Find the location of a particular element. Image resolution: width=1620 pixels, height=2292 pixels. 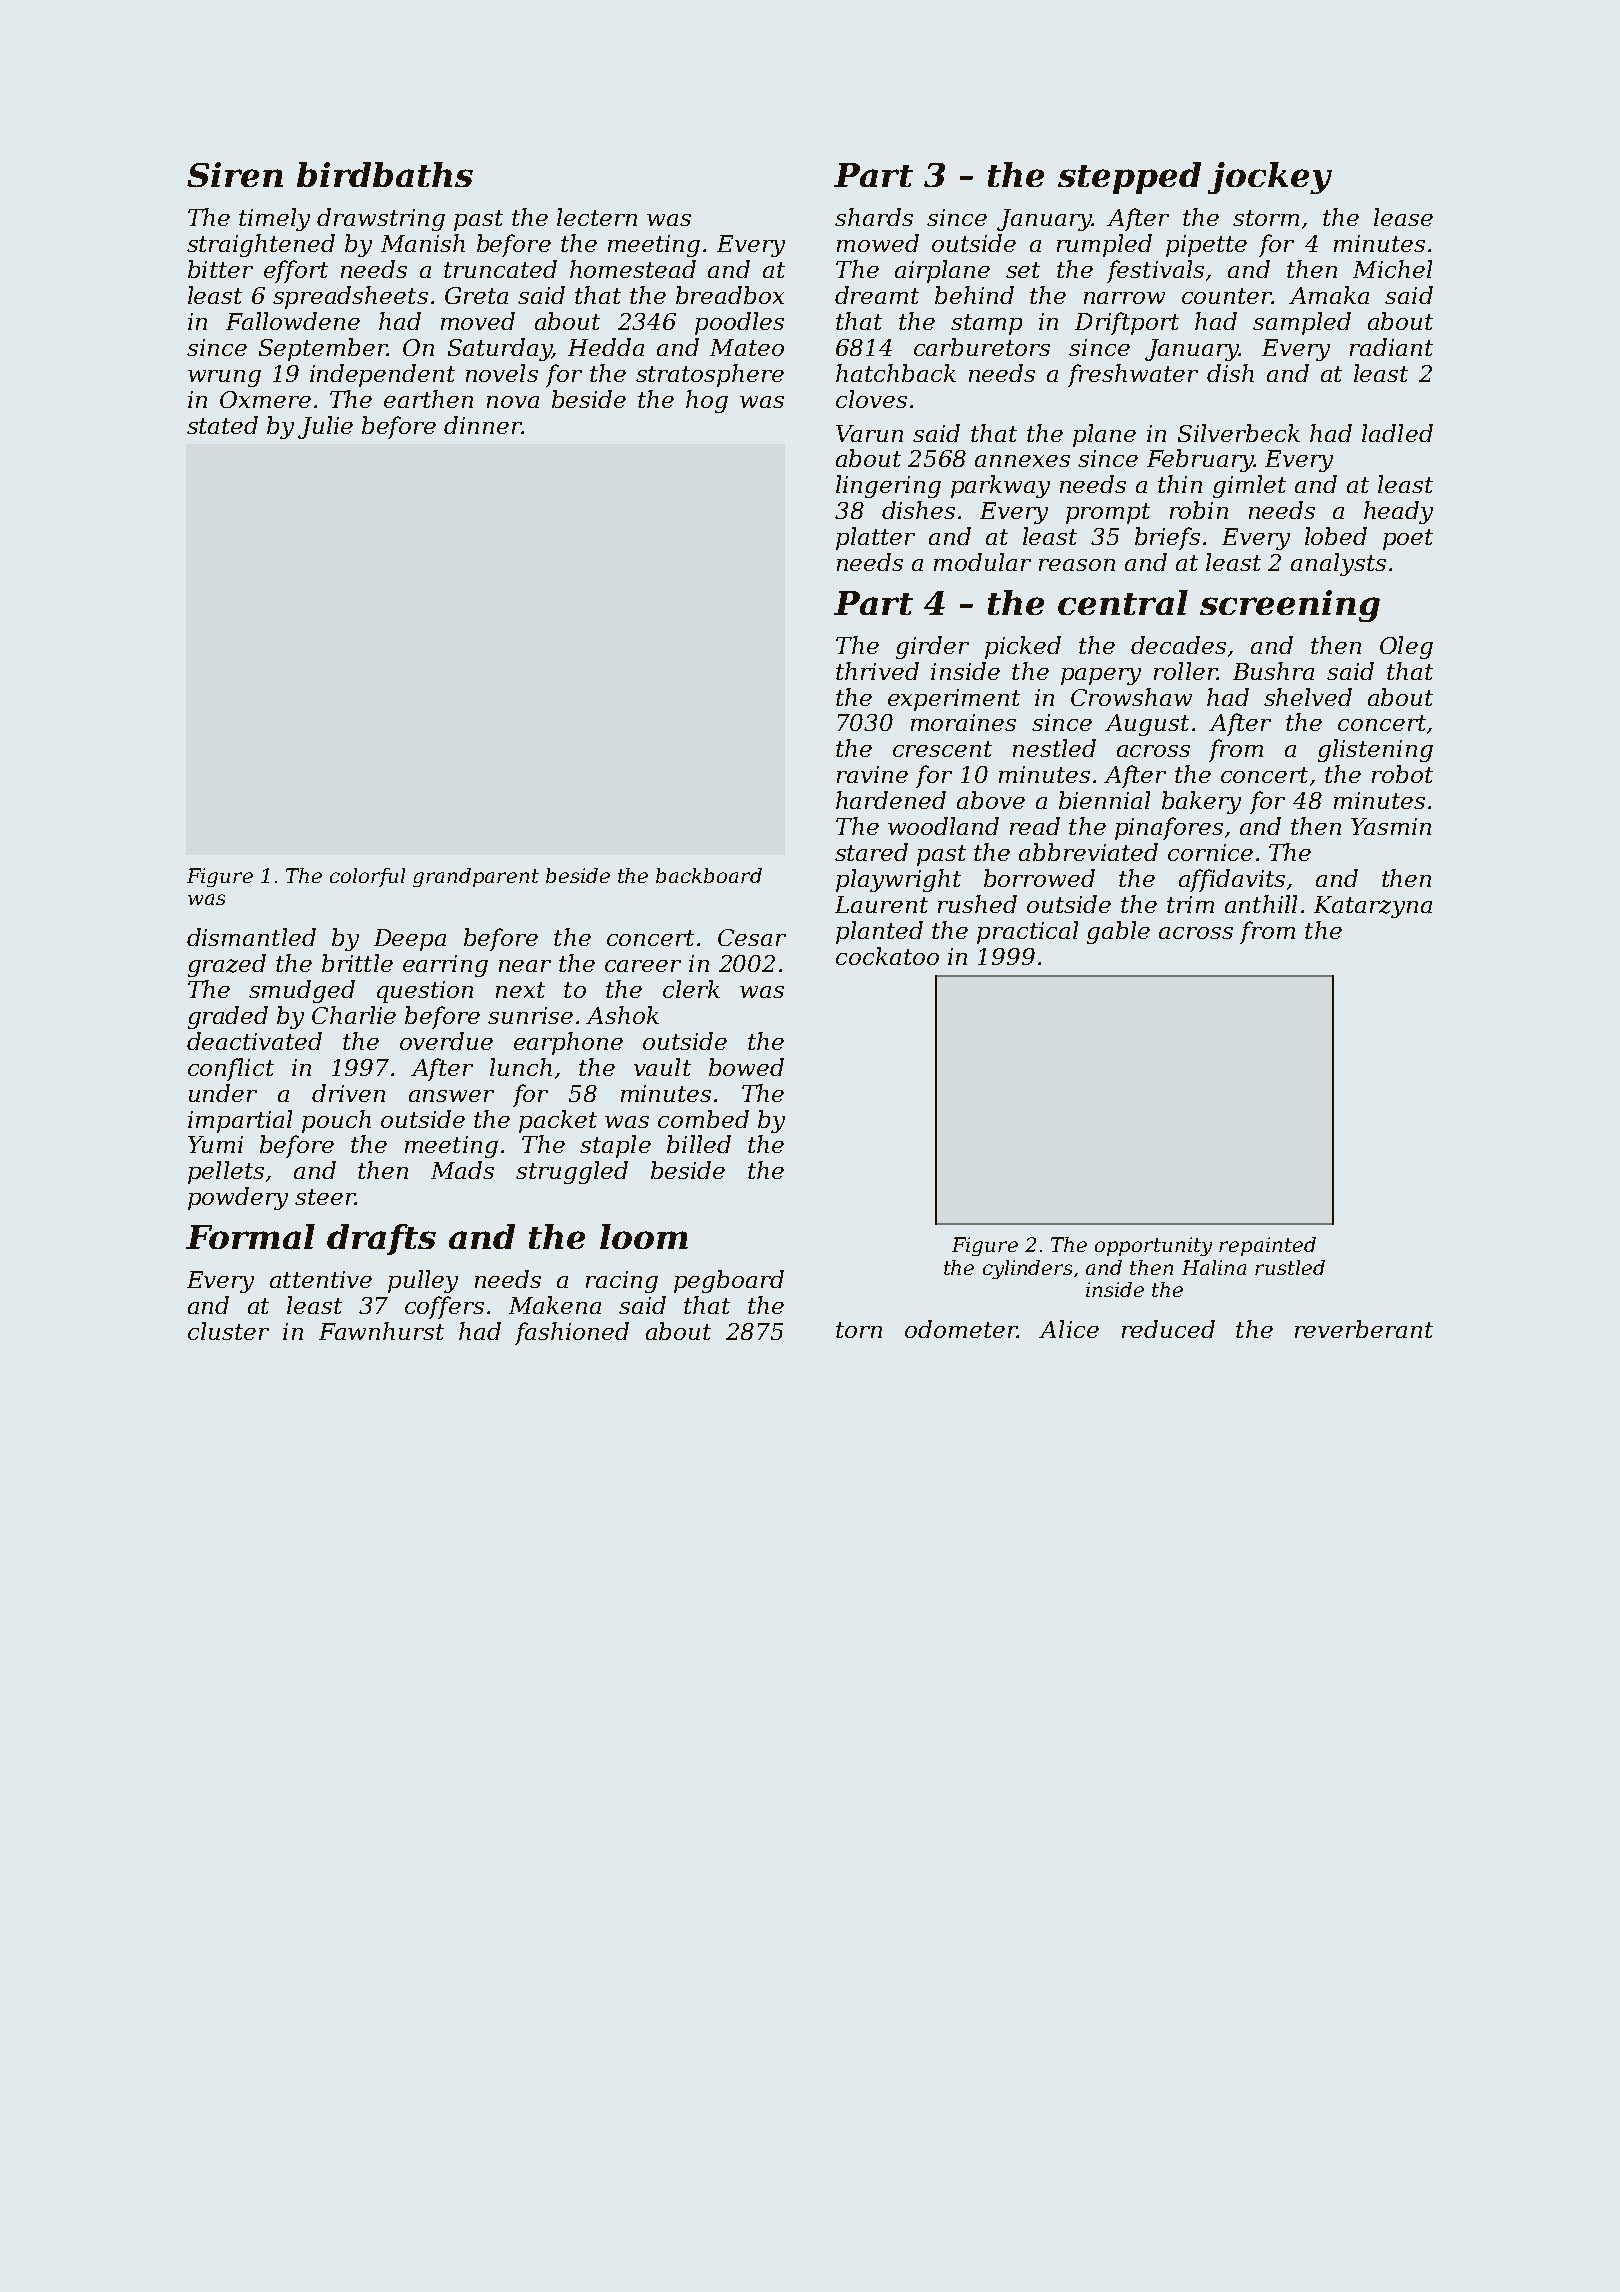

backboard is located at coordinates (709, 875).
